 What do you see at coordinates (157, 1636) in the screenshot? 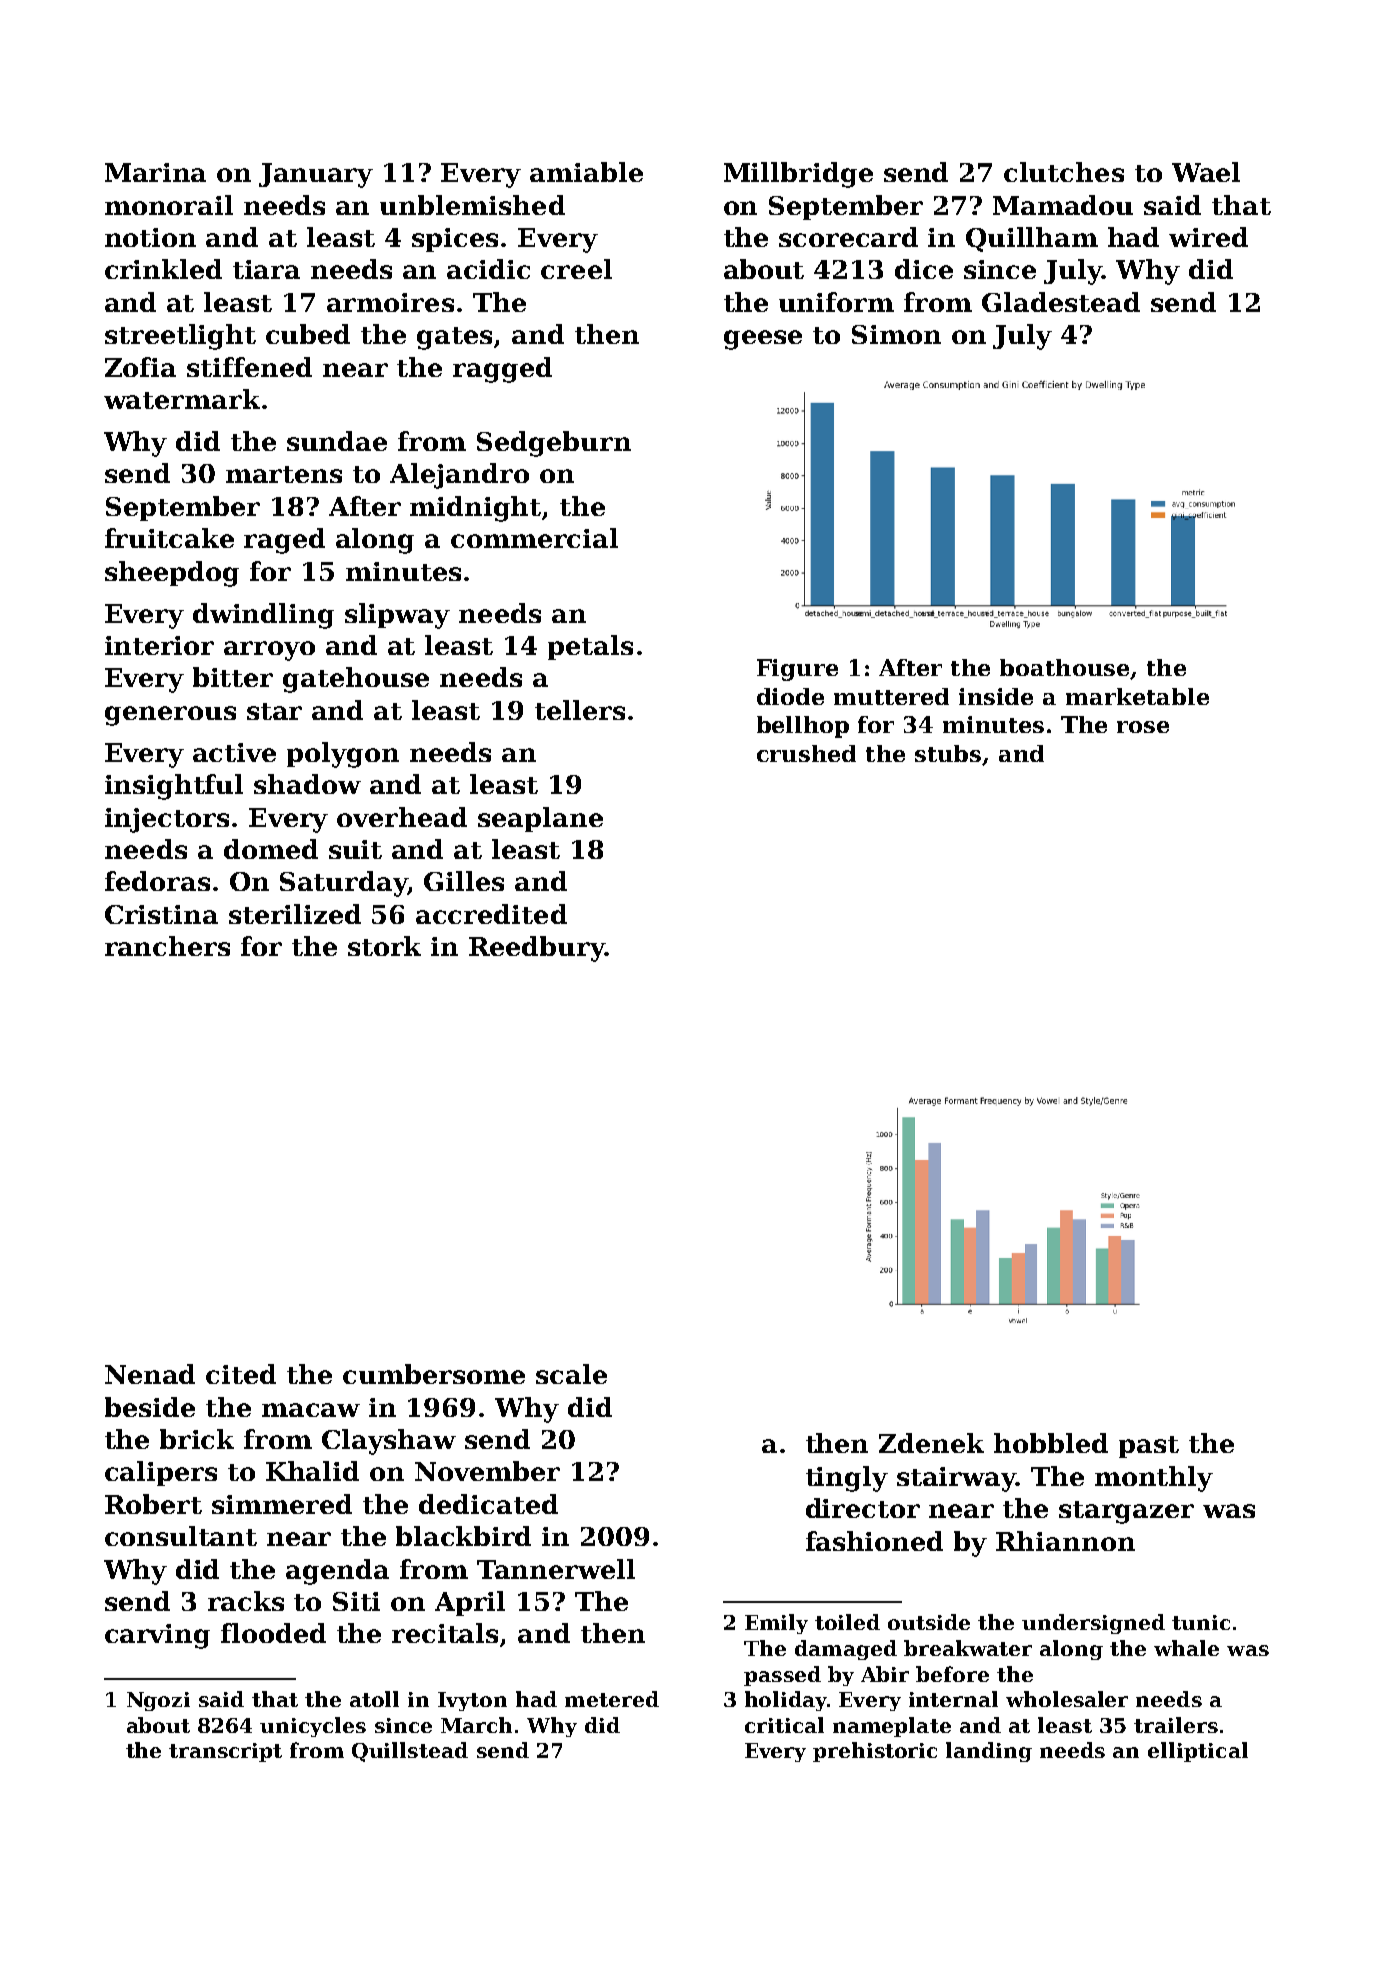
I see `carving` at bounding box center [157, 1636].
